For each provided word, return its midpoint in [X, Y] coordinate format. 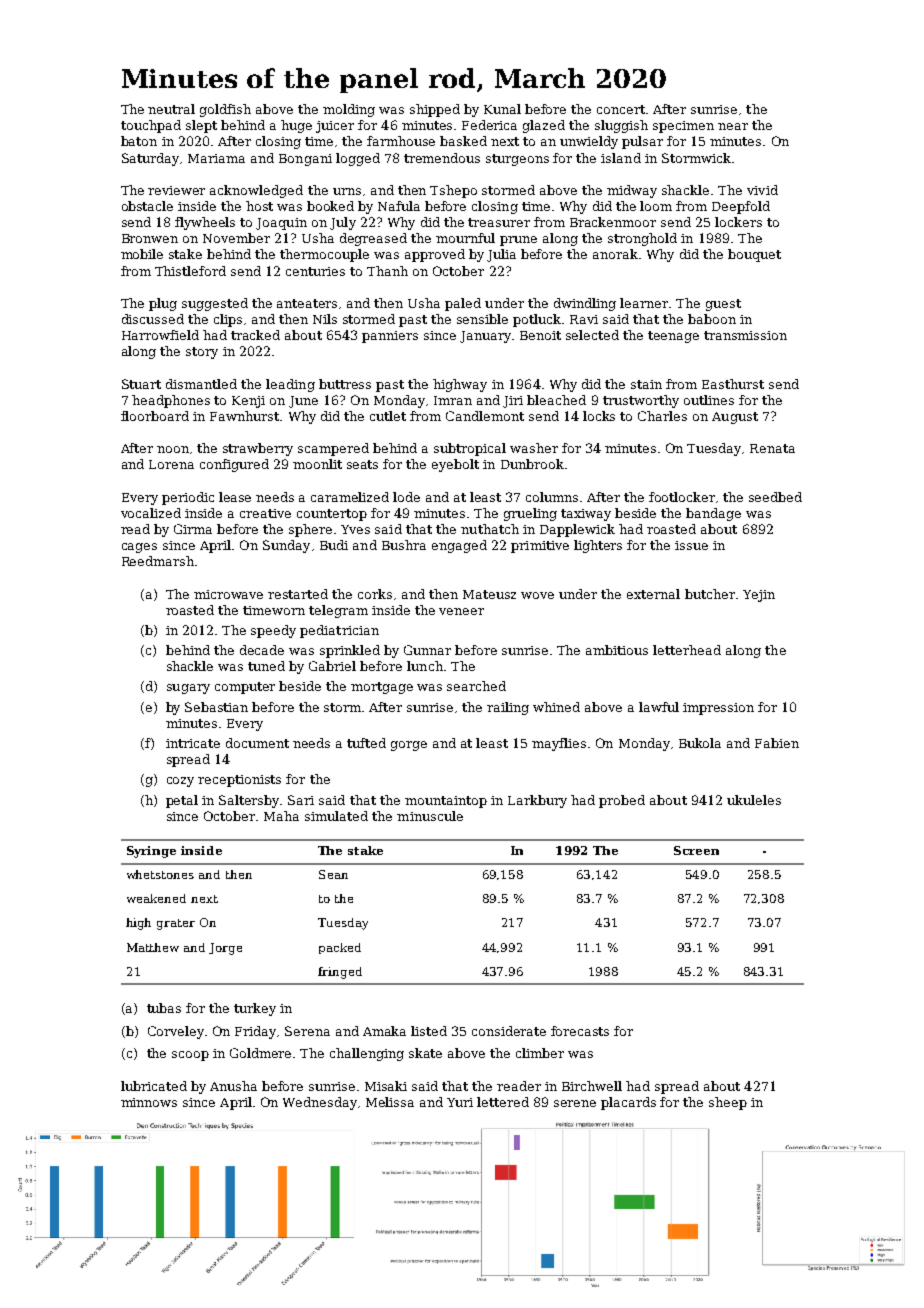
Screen [696, 850]
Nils [325, 319]
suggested [215, 304]
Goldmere [260, 1053]
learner [644, 303]
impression [718, 709]
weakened [156, 898]
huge [296, 126]
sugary [188, 689]
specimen [683, 127]
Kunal [502, 109]
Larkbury [537, 801]
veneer [461, 611]
